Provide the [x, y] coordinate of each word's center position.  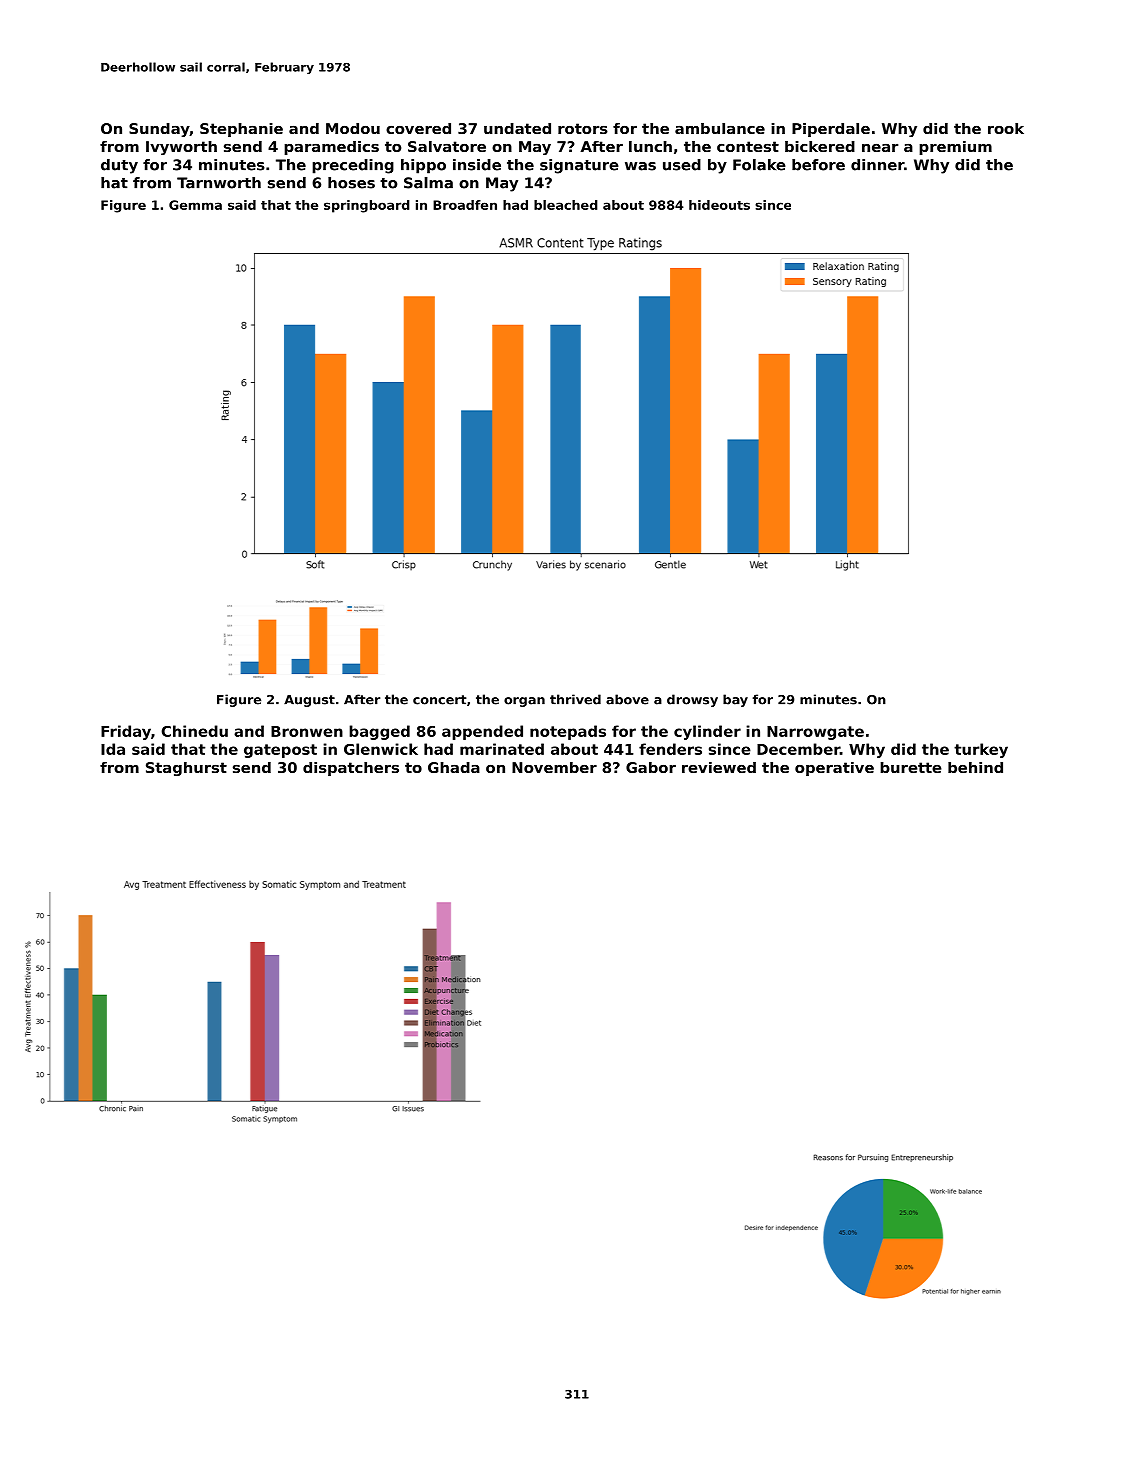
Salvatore [447, 146]
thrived [575, 699]
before [818, 165]
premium [955, 148]
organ [524, 702]
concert [440, 700]
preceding [353, 166]
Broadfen [465, 205]
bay [735, 700]
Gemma [195, 205]
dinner [877, 165]
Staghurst [186, 769]
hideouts [719, 205]
